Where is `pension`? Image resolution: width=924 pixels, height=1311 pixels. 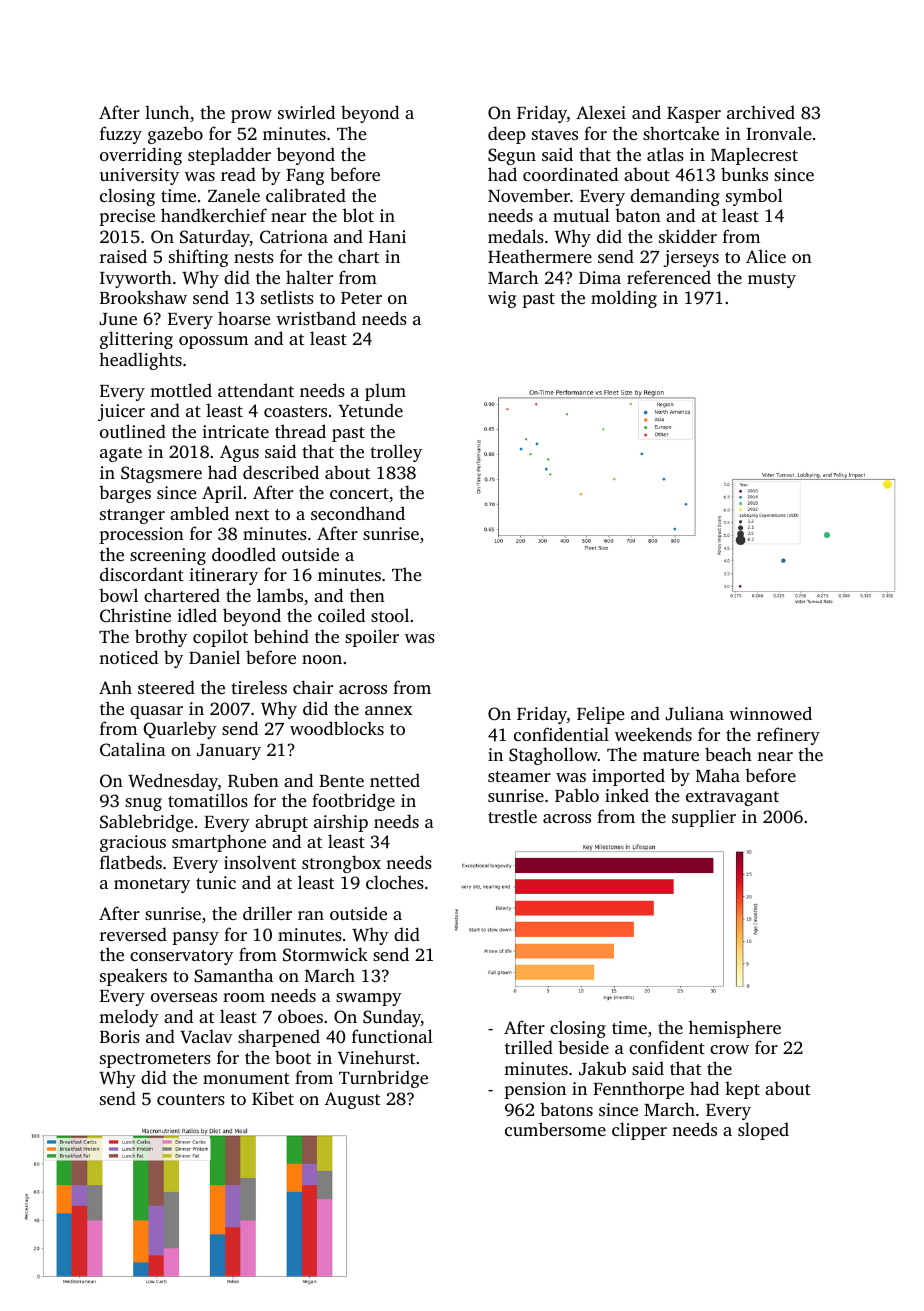
pension is located at coordinates (535, 1090).
